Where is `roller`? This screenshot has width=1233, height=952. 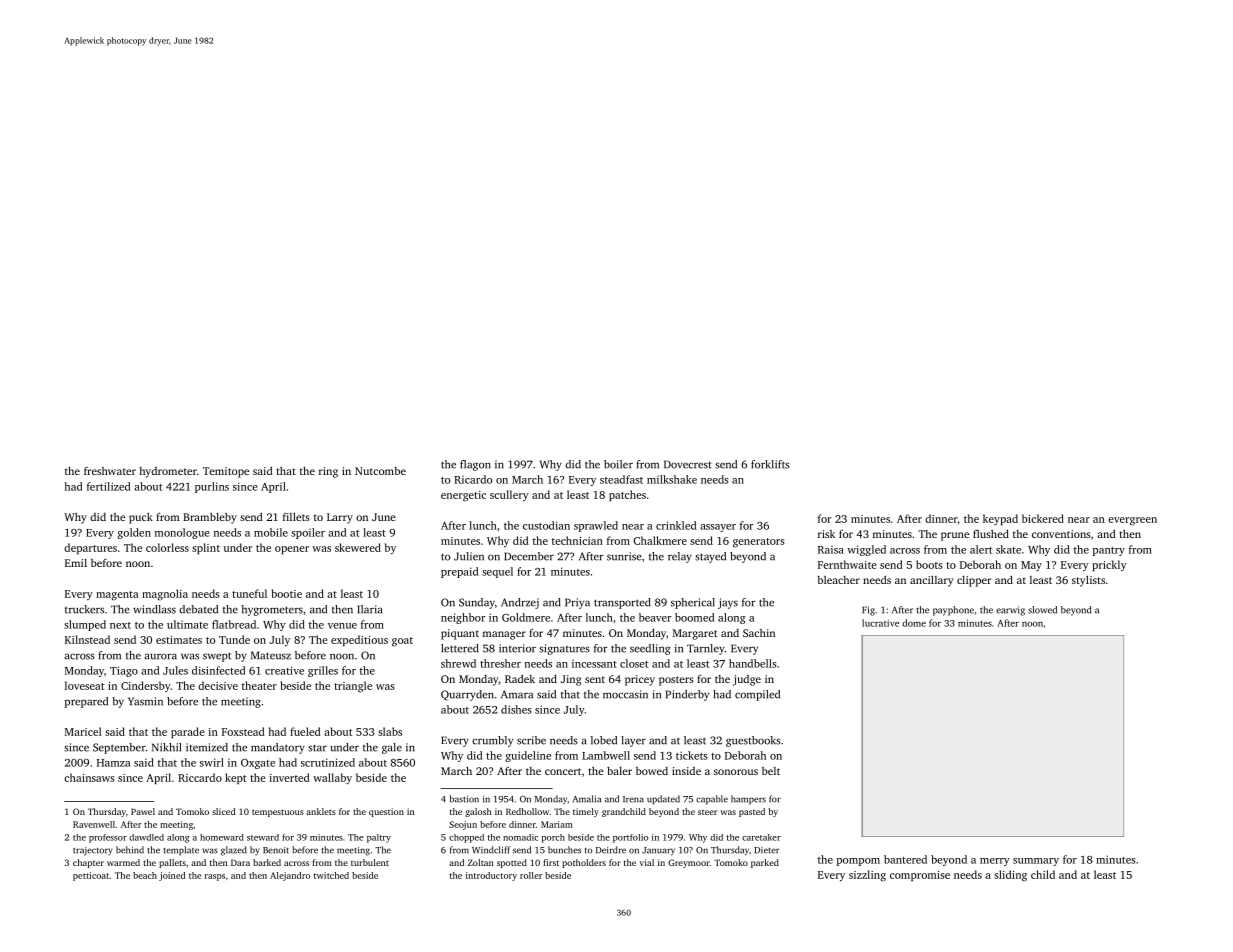
roller is located at coordinates (531, 875).
